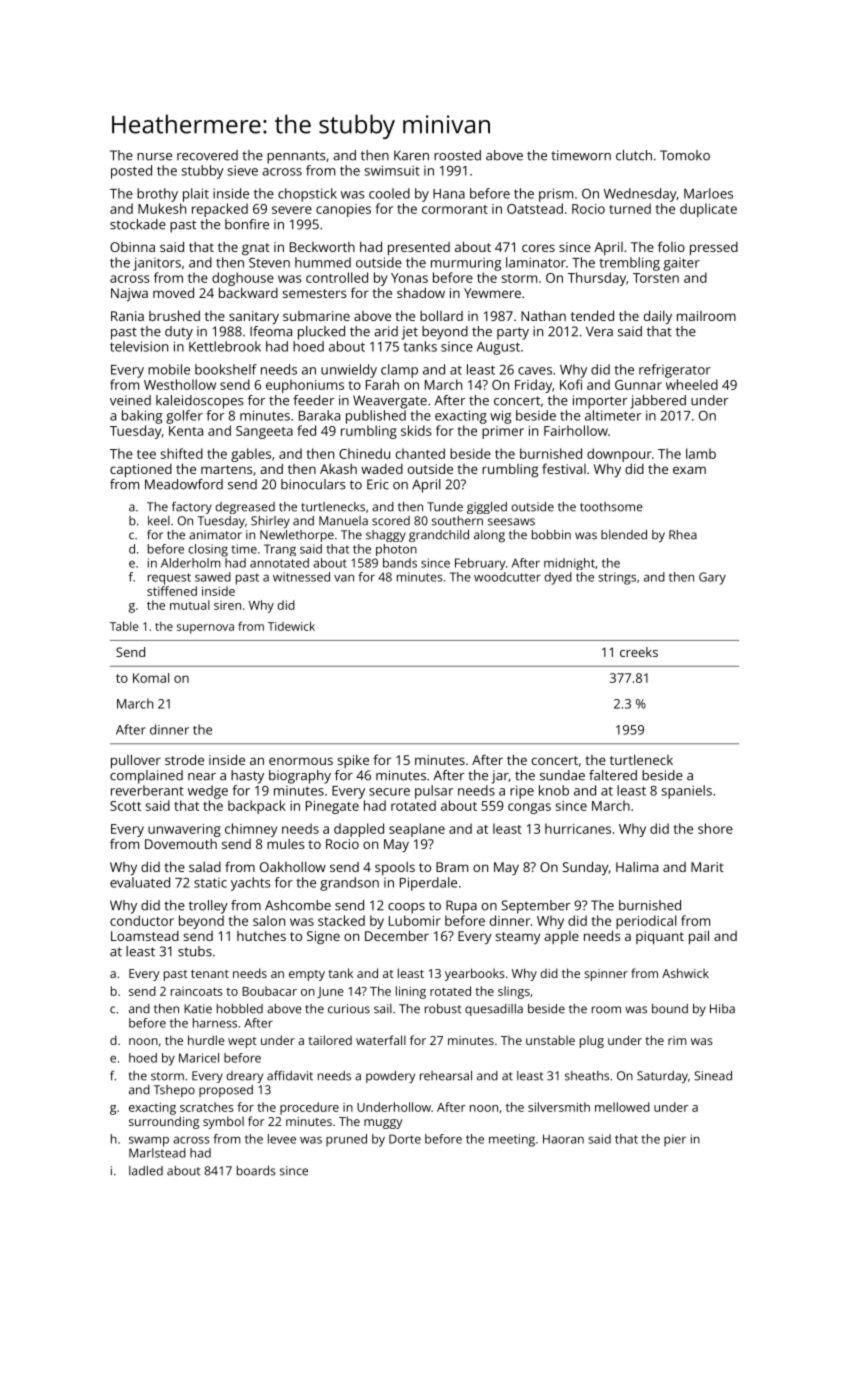 This image has width=849, height=1400. What do you see at coordinates (353, 761) in the image?
I see `spike` at bounding box center [353, 761].
